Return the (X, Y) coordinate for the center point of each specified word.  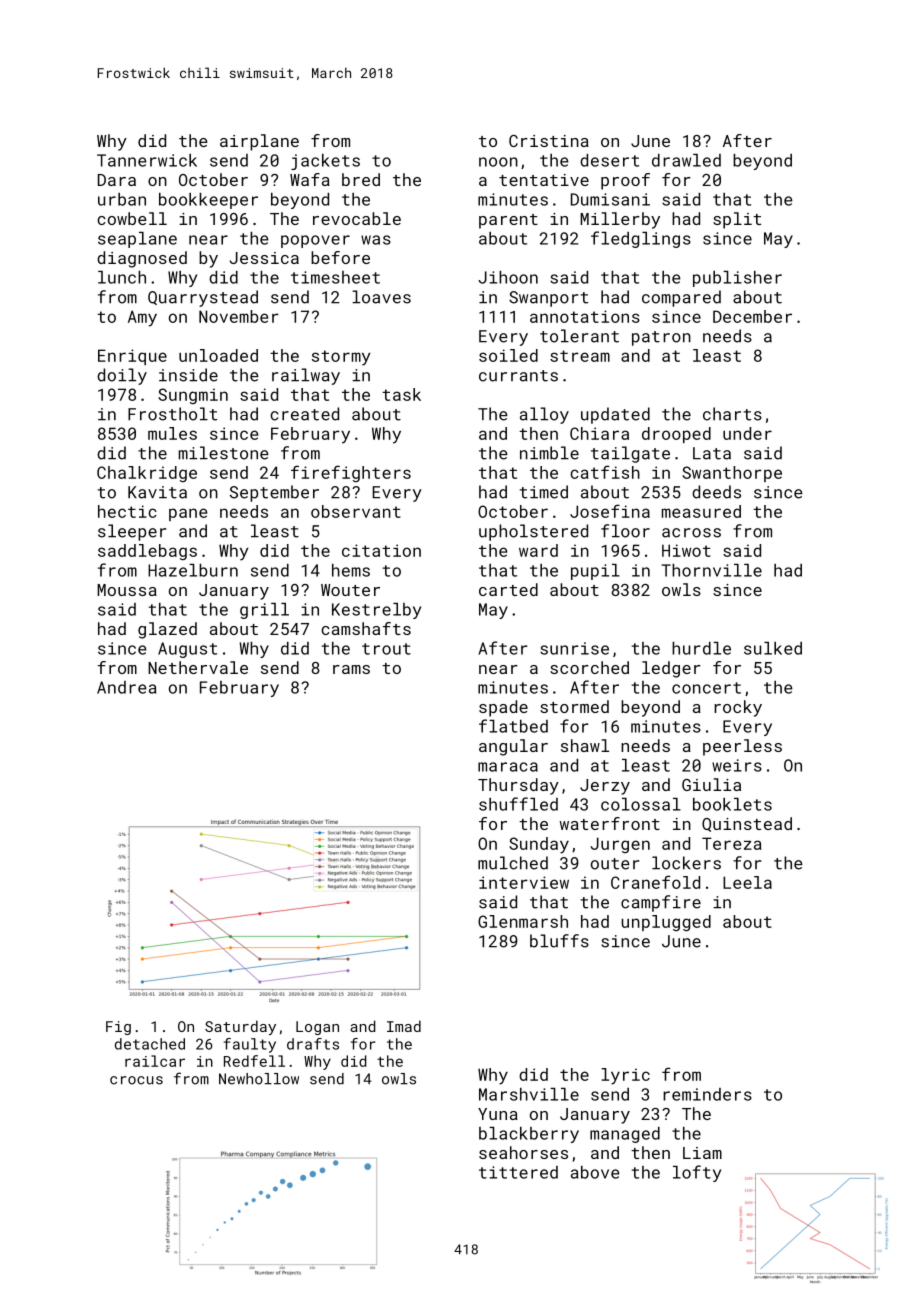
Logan (317, 1028)
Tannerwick (147, 160)
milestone (224, 453)
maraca (508, 767)
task (401, 394)
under (747, 433)
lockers (686, 863)
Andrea (126, 687)
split (737, 220)
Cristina (549, 141)
